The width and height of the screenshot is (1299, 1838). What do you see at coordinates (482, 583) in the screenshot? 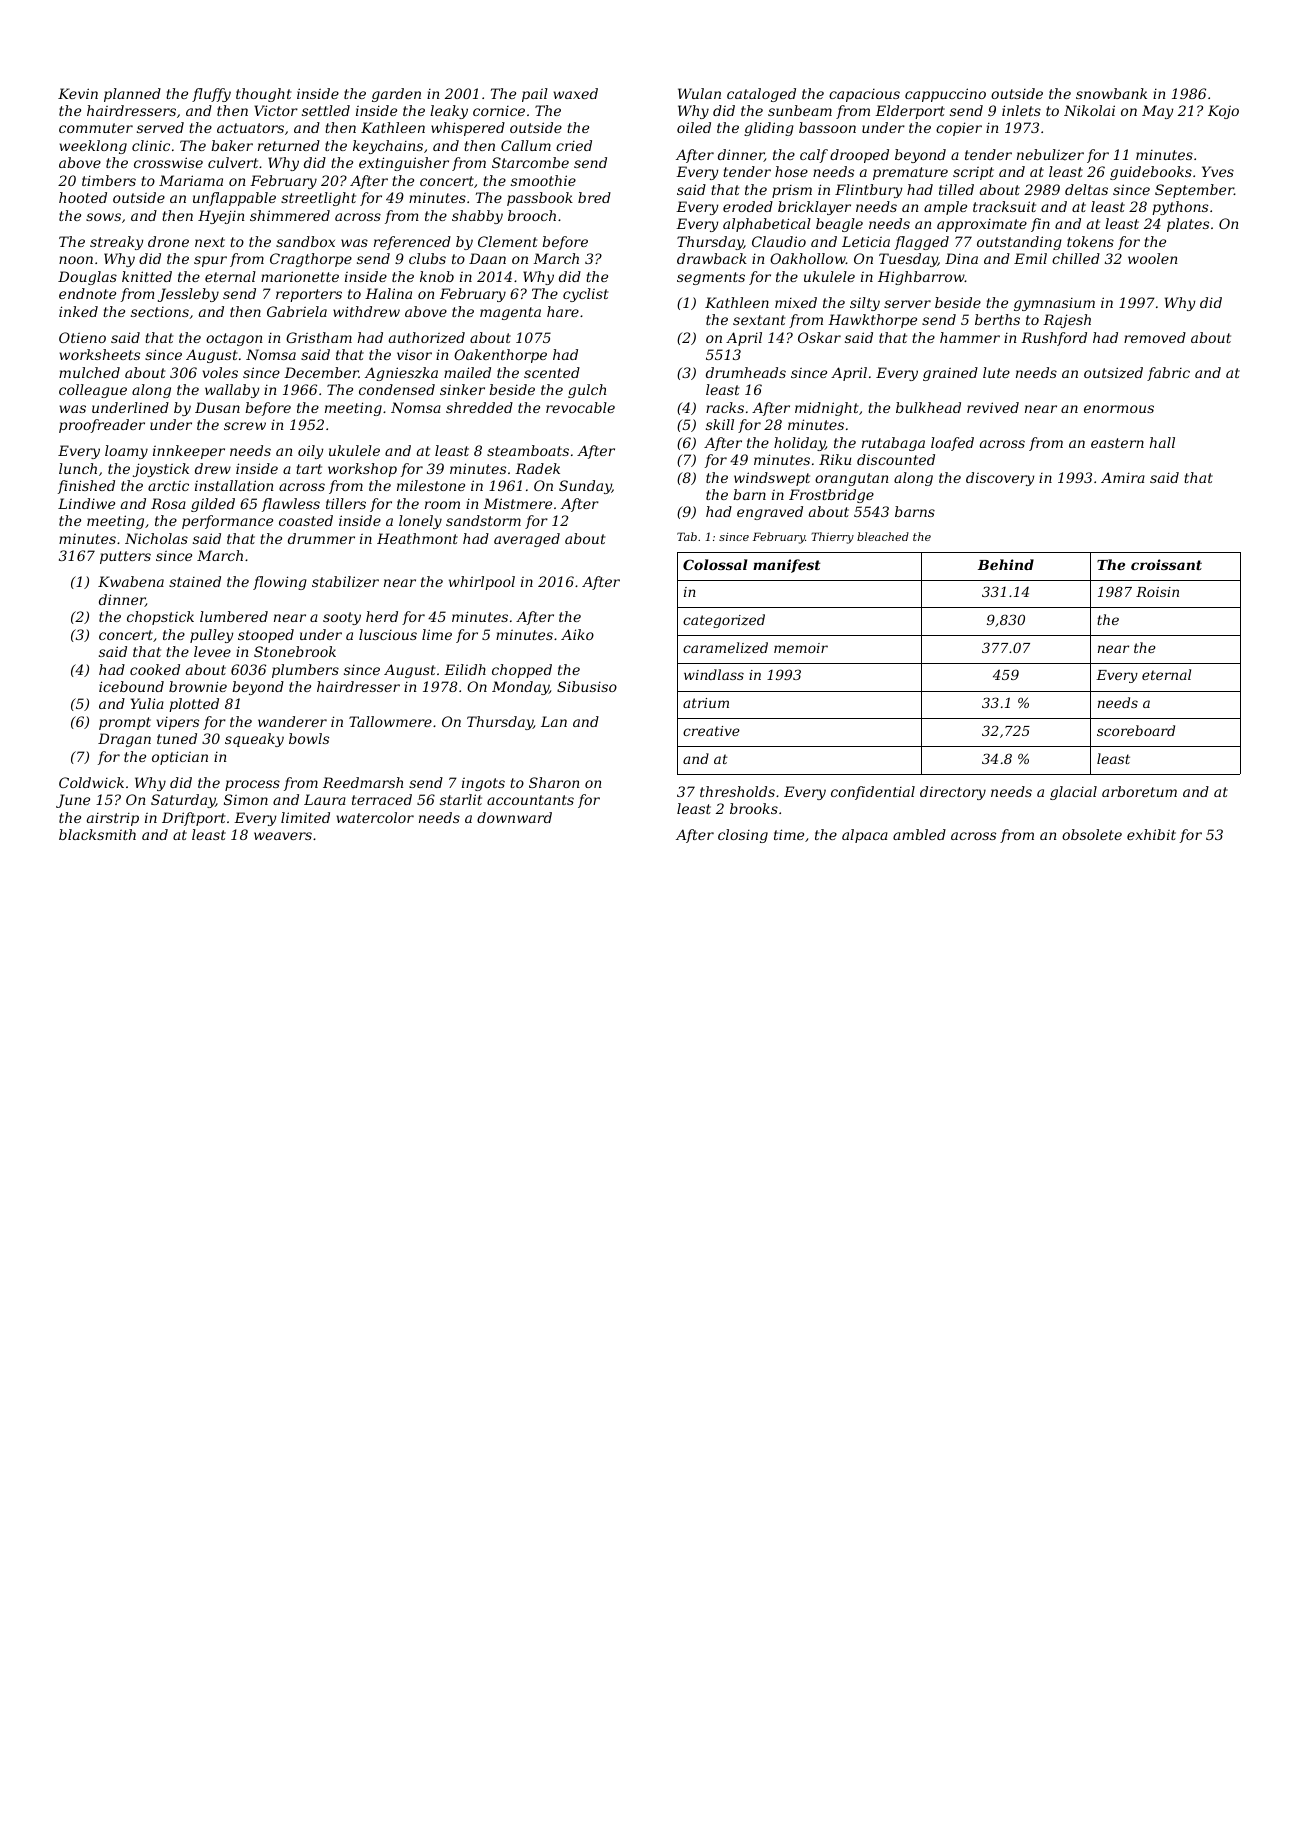
I see `whirlpool` at bounding box center [482, 583].
